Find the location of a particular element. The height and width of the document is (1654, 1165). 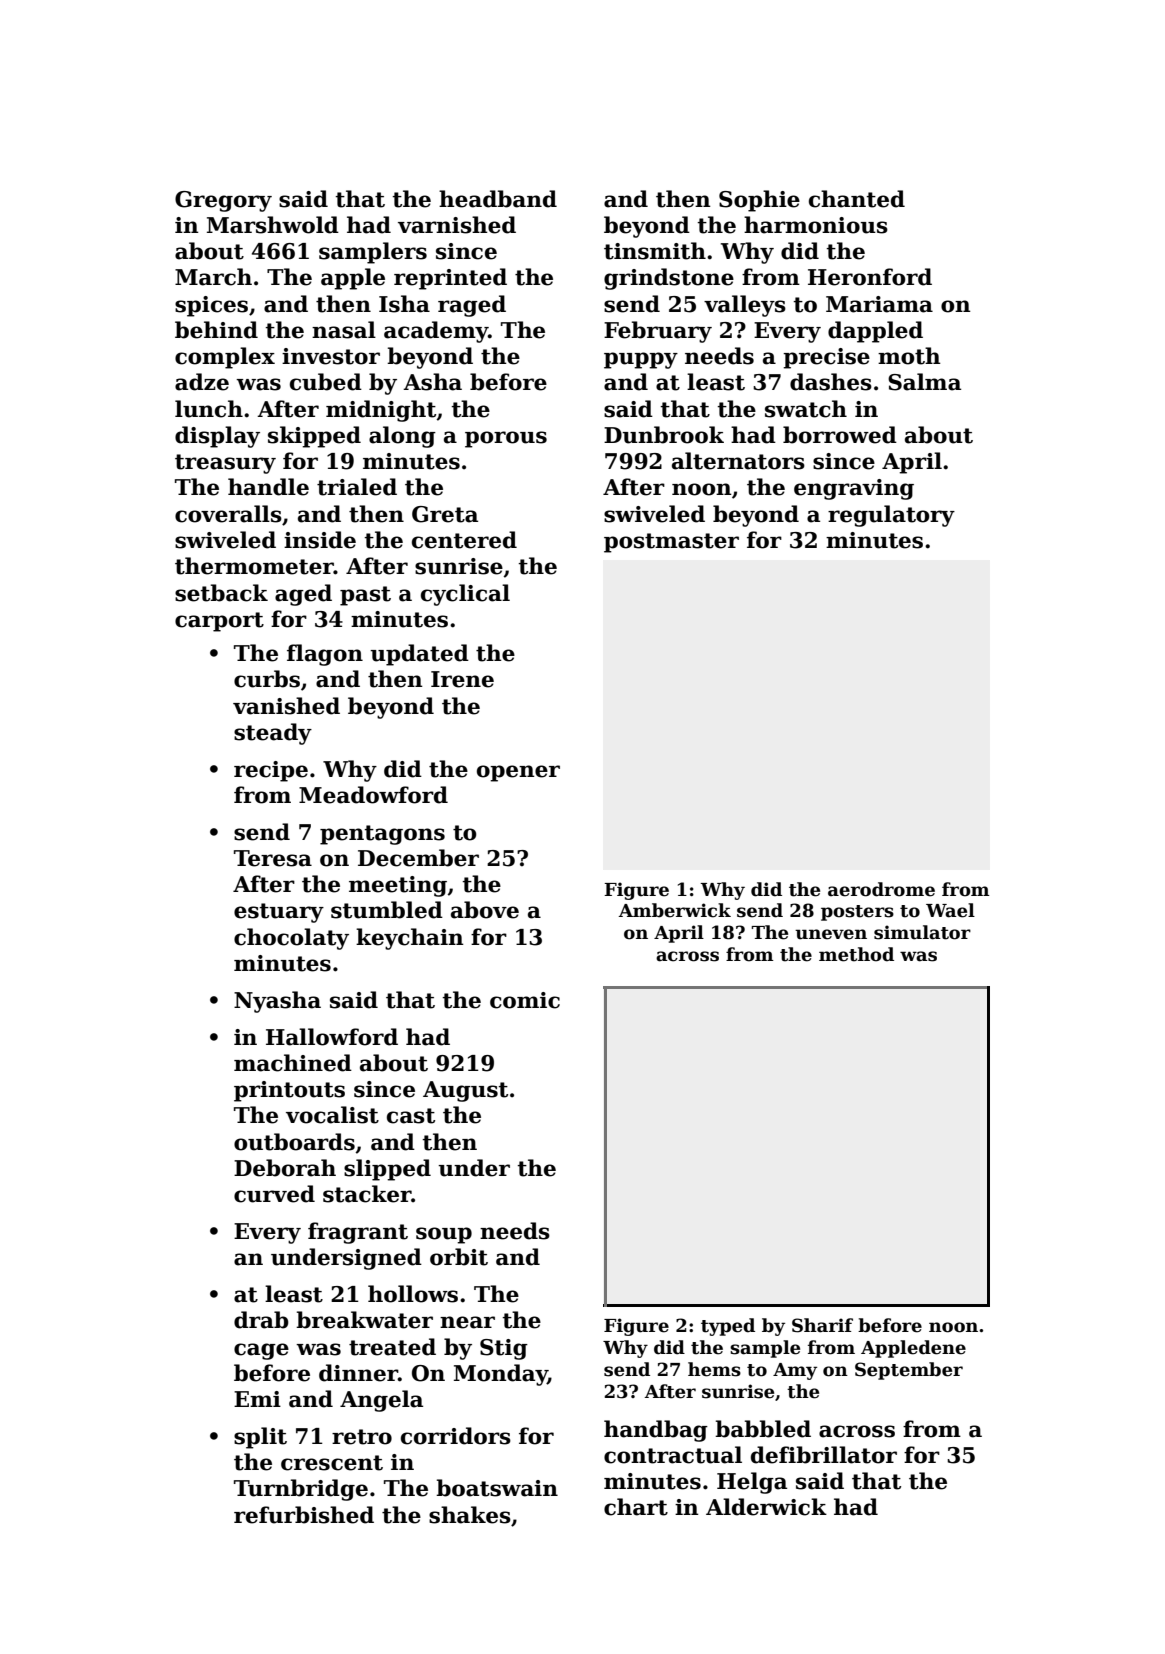

valleys is located at coordinates (745, 306).
